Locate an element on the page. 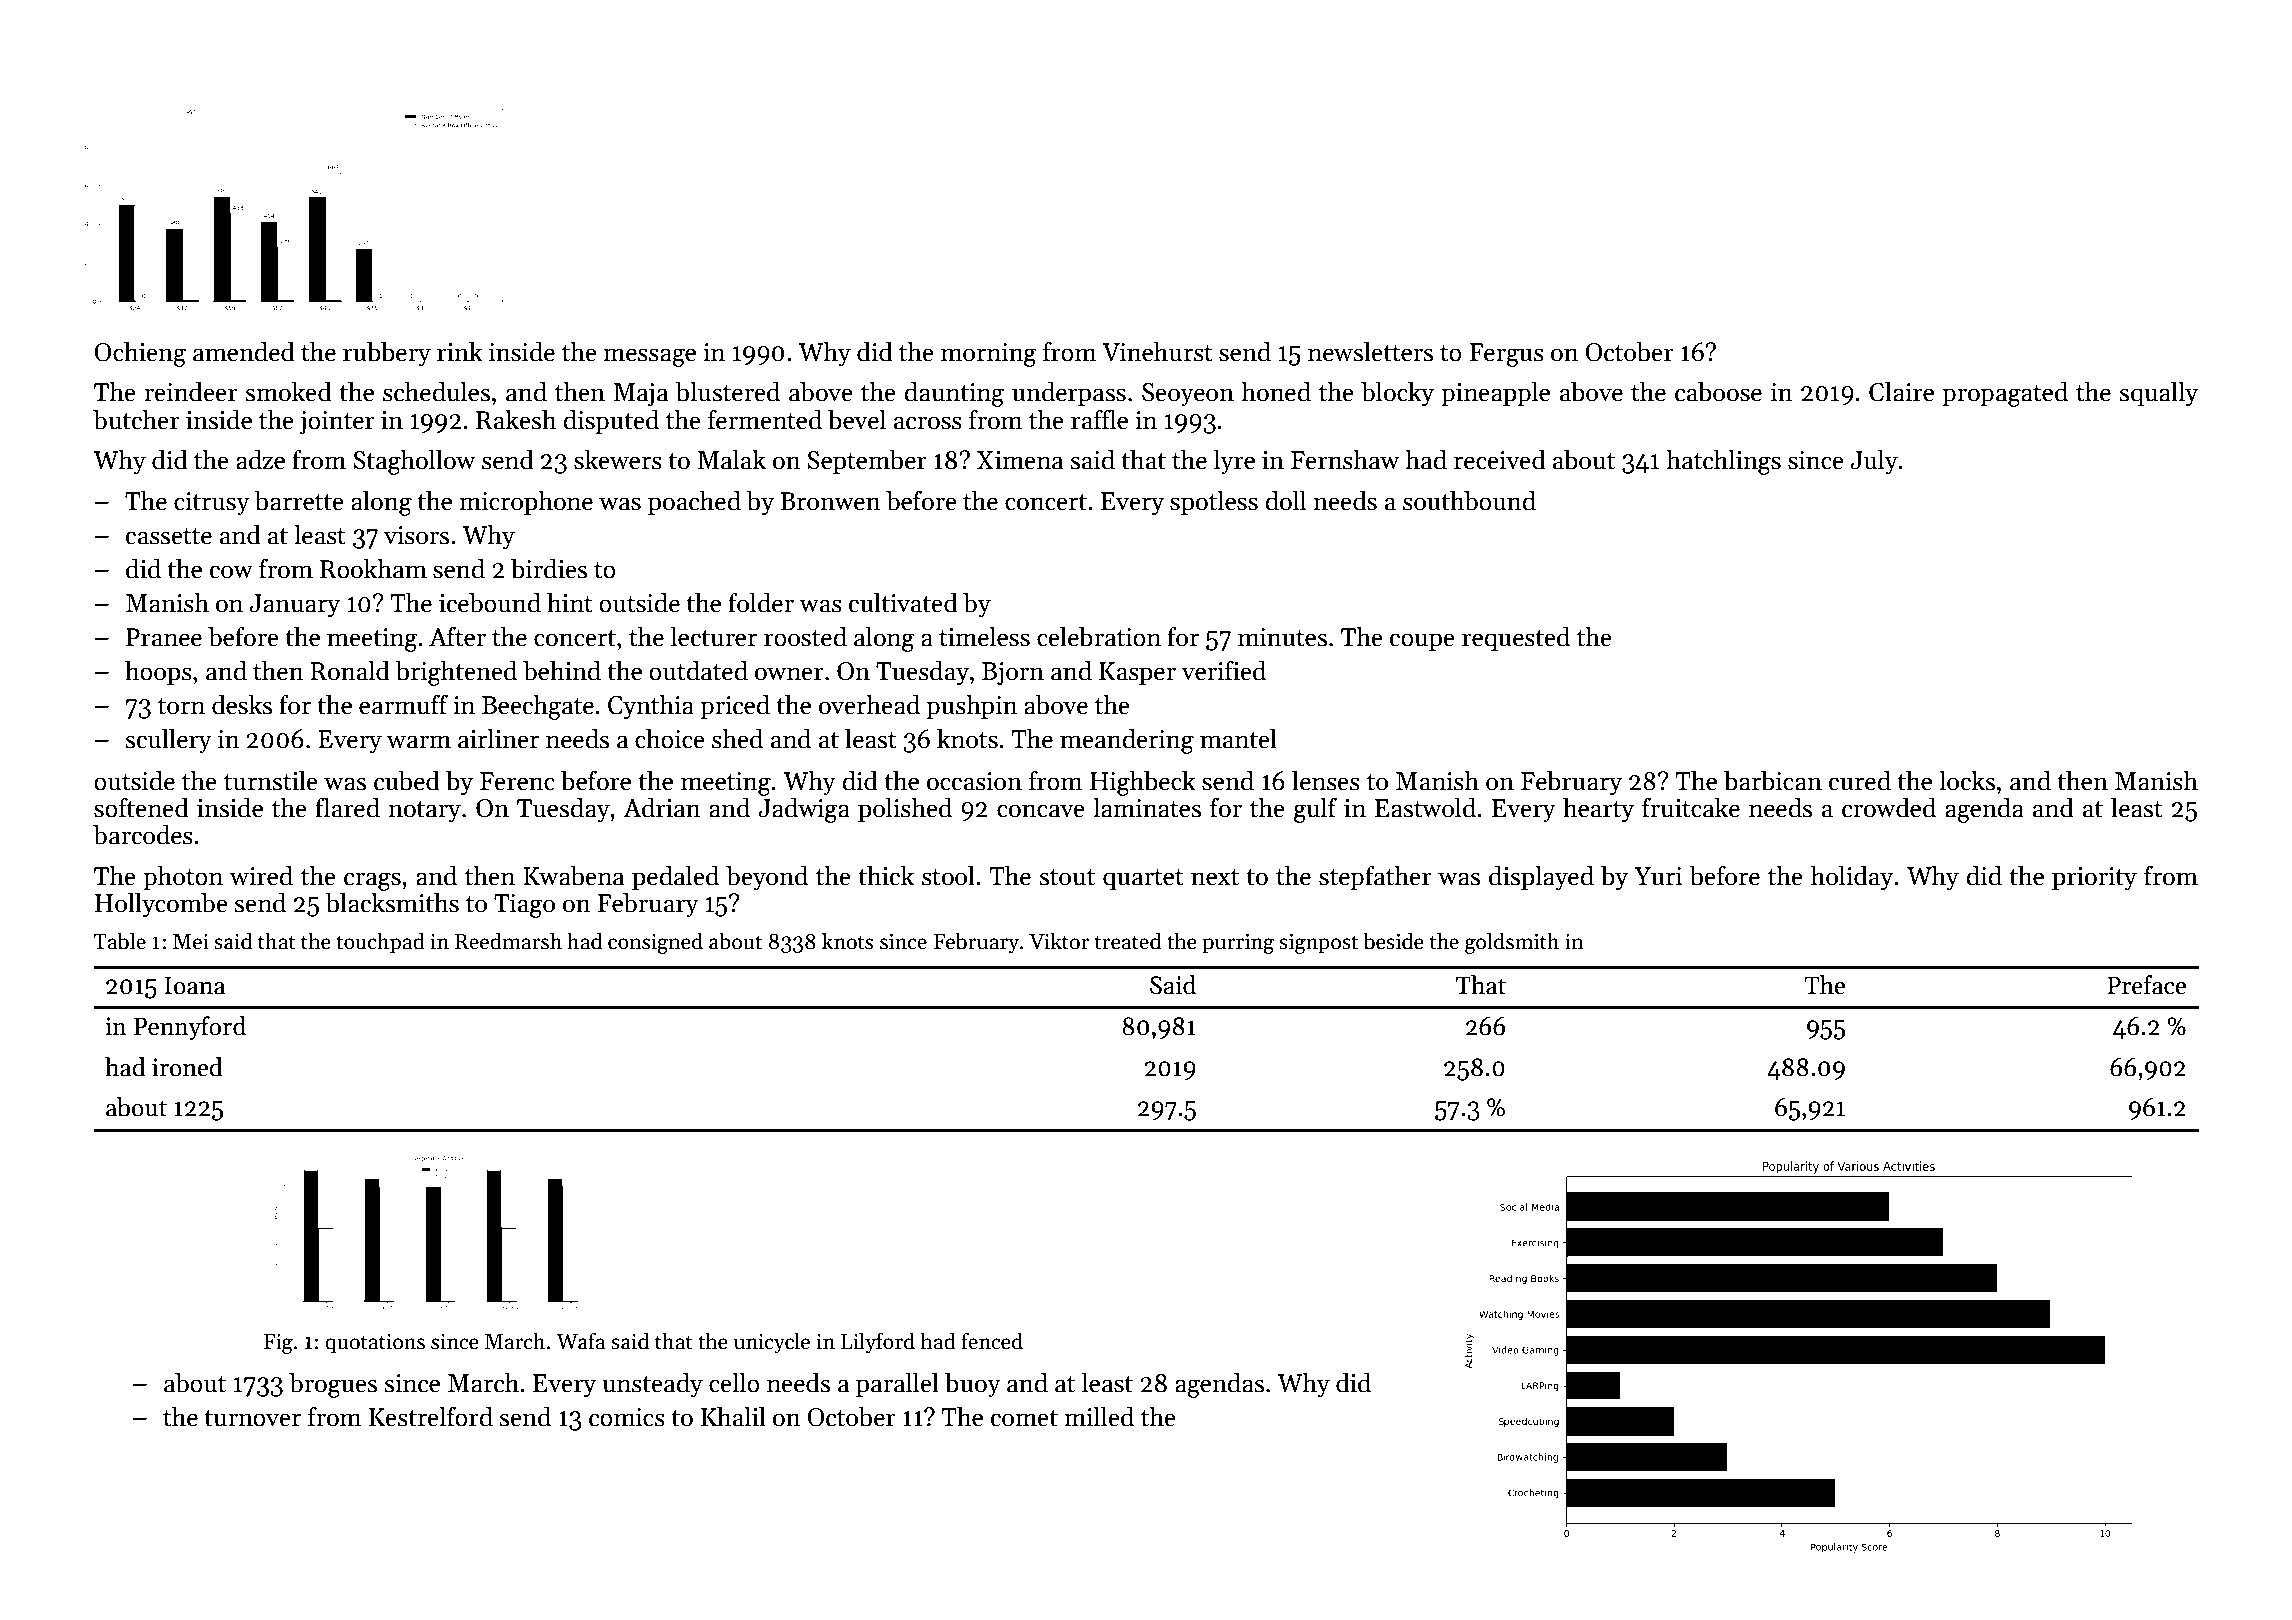  requested is located at coordinates (1516, 638).
